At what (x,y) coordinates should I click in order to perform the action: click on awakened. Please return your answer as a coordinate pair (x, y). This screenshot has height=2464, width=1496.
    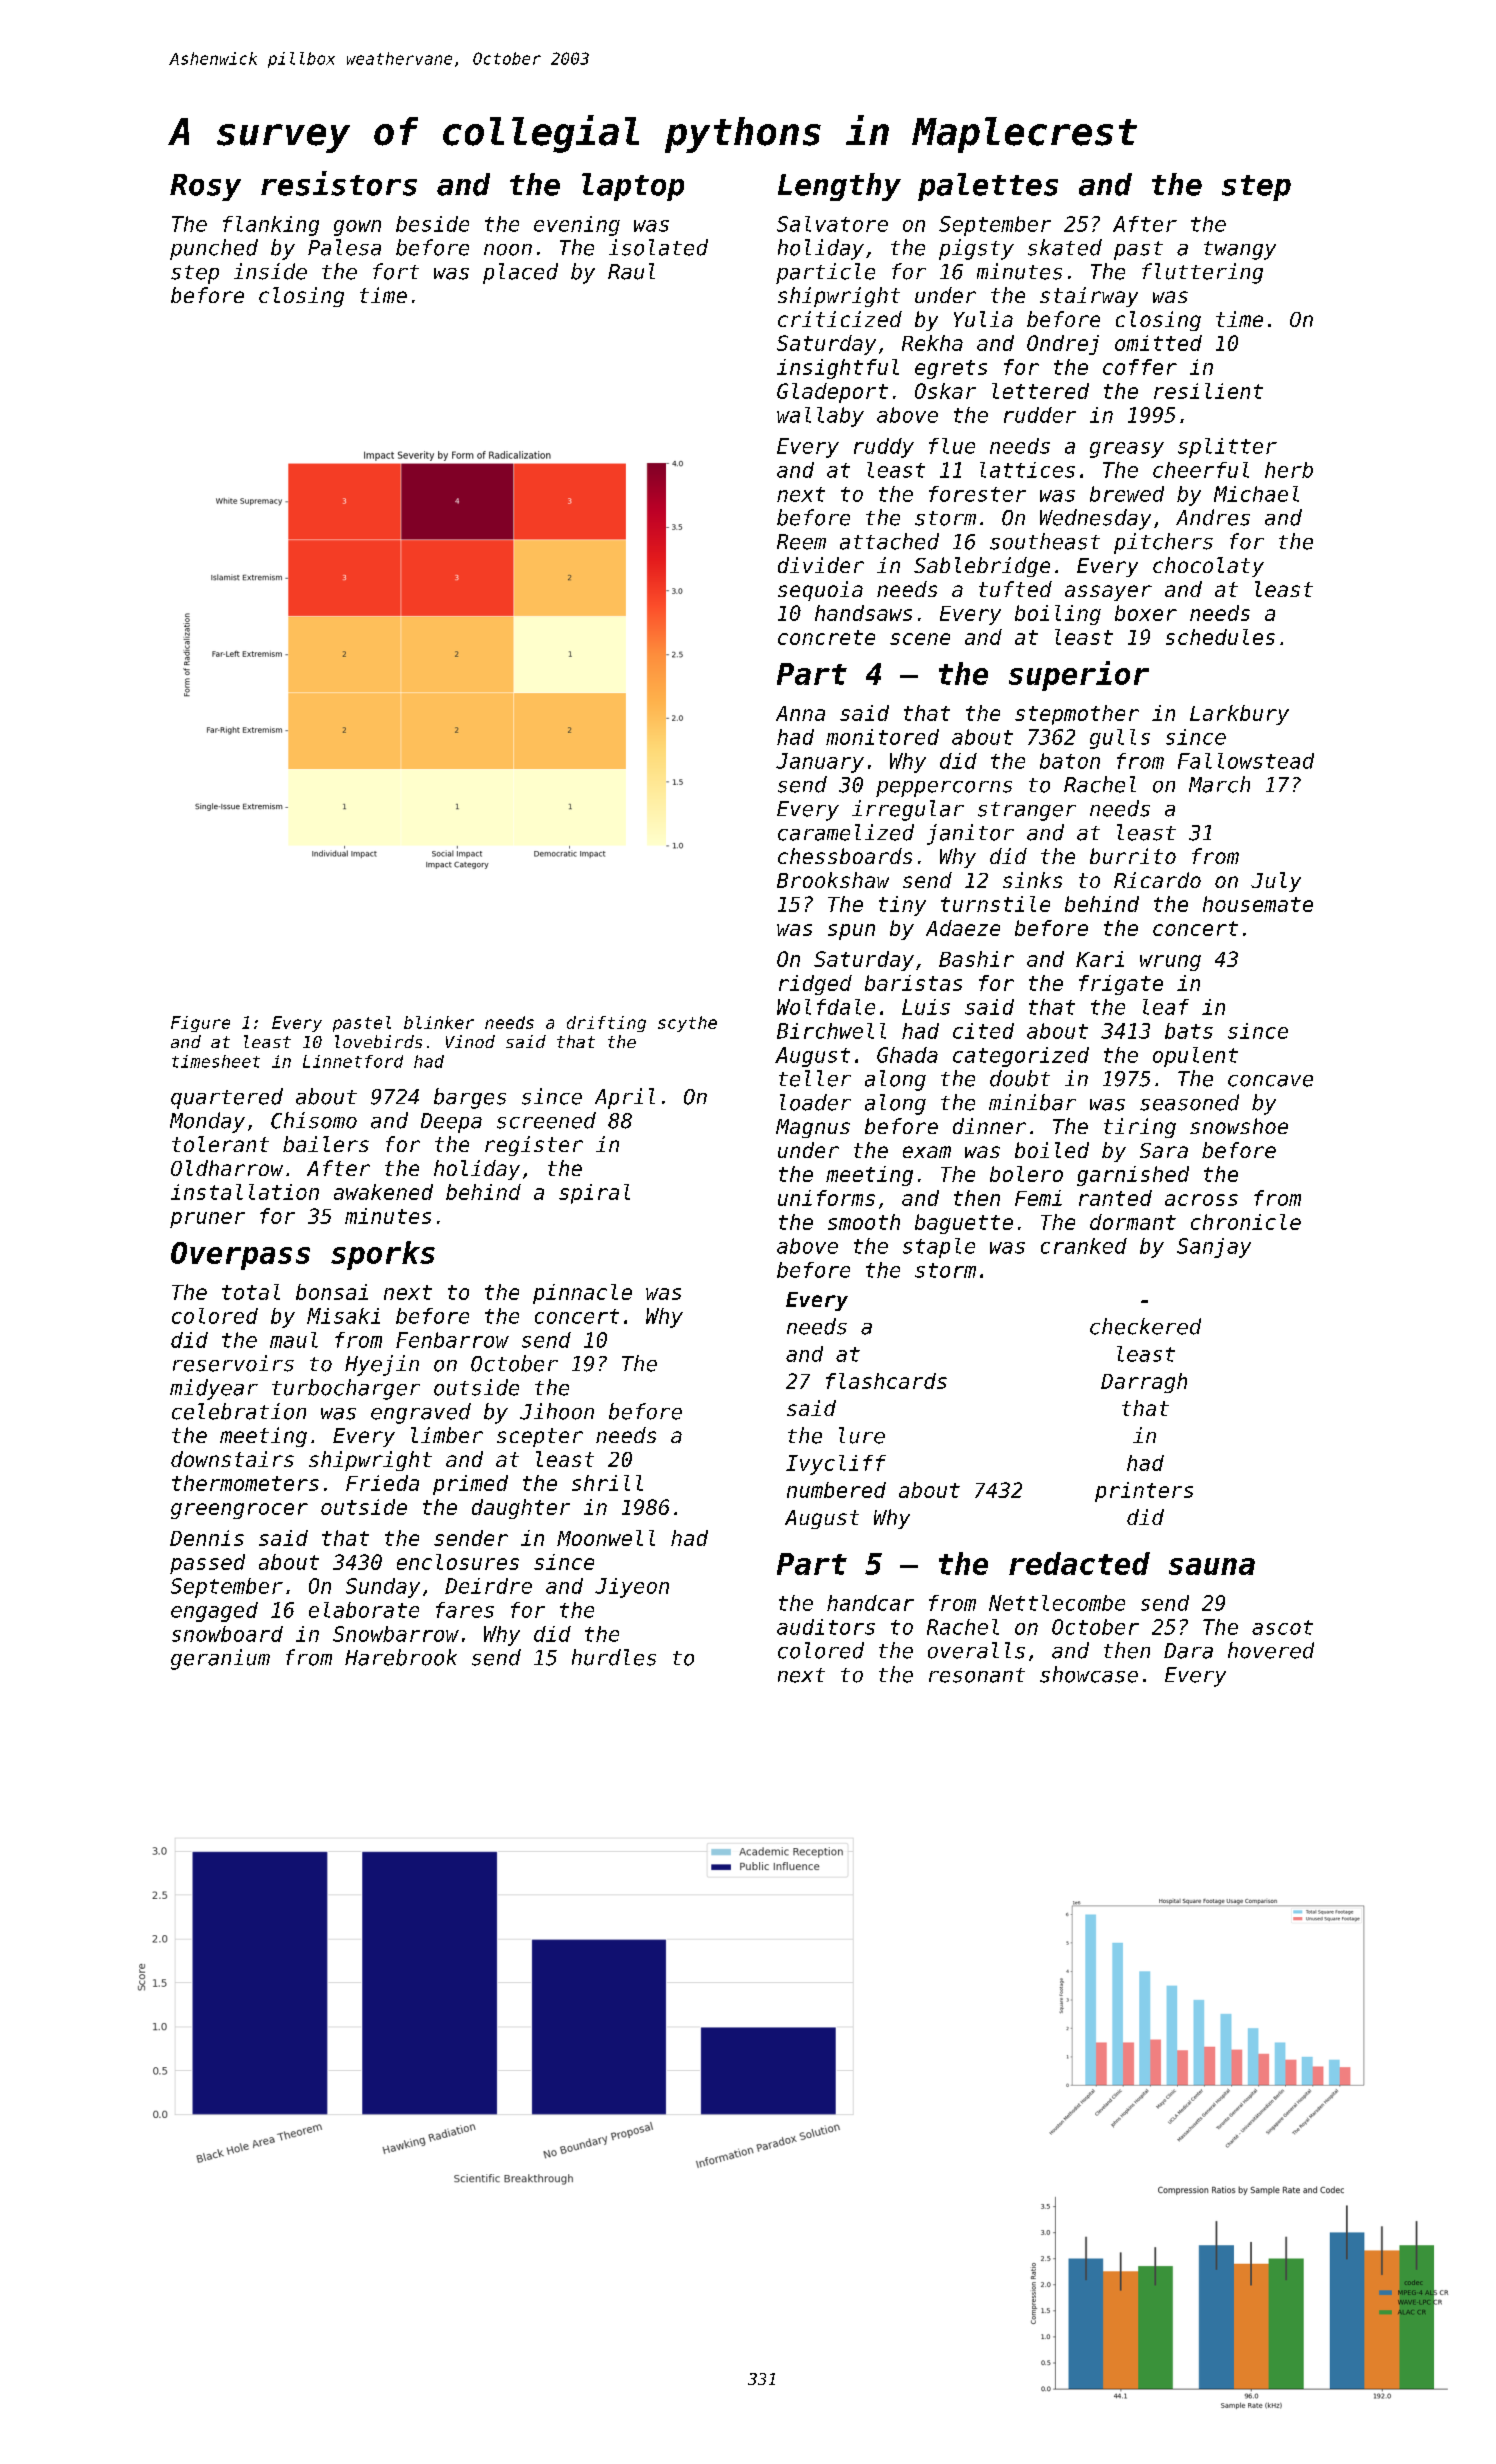
    Looking at the image, I should click on (383, 1192).
